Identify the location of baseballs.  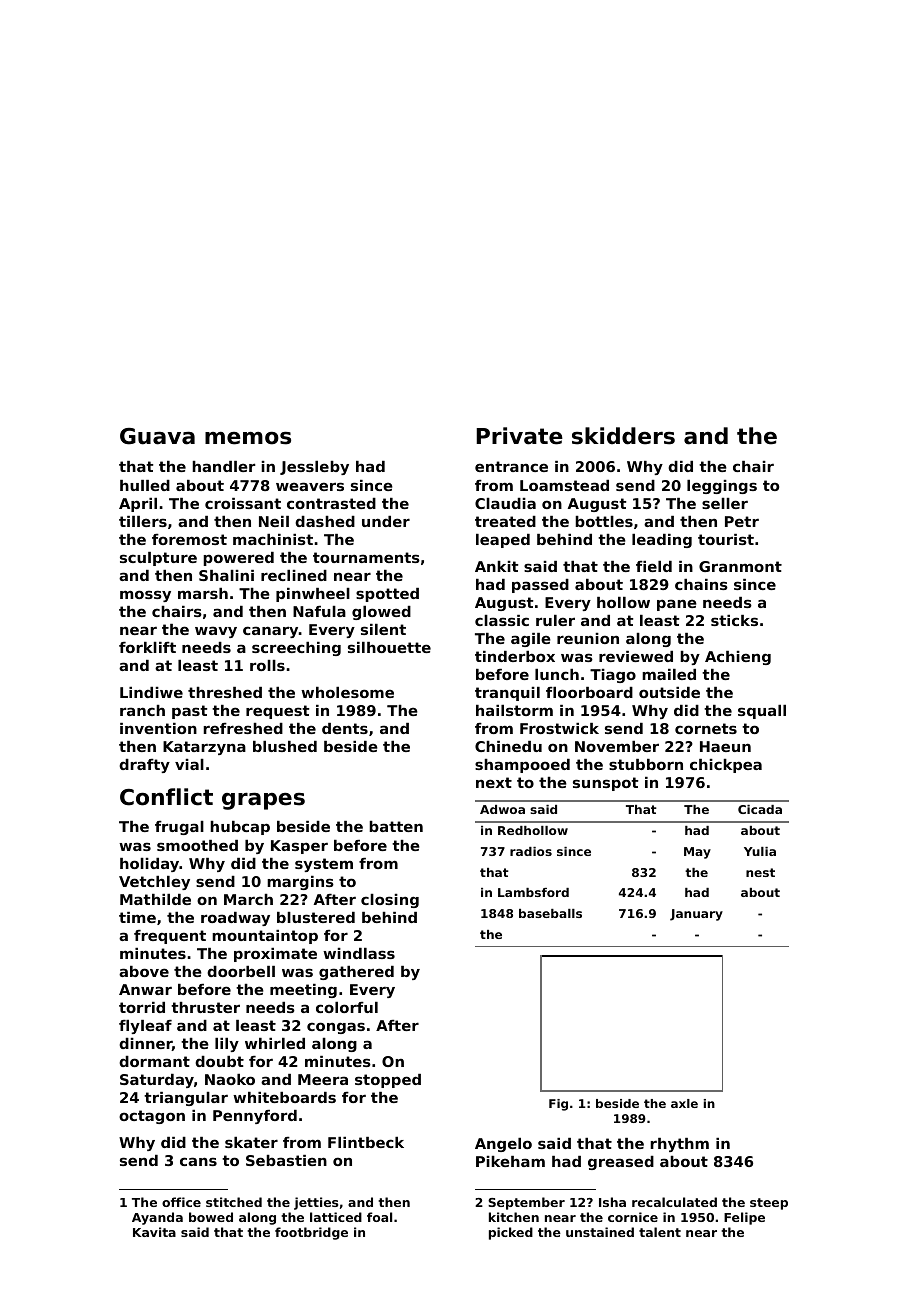
(550, 913).
